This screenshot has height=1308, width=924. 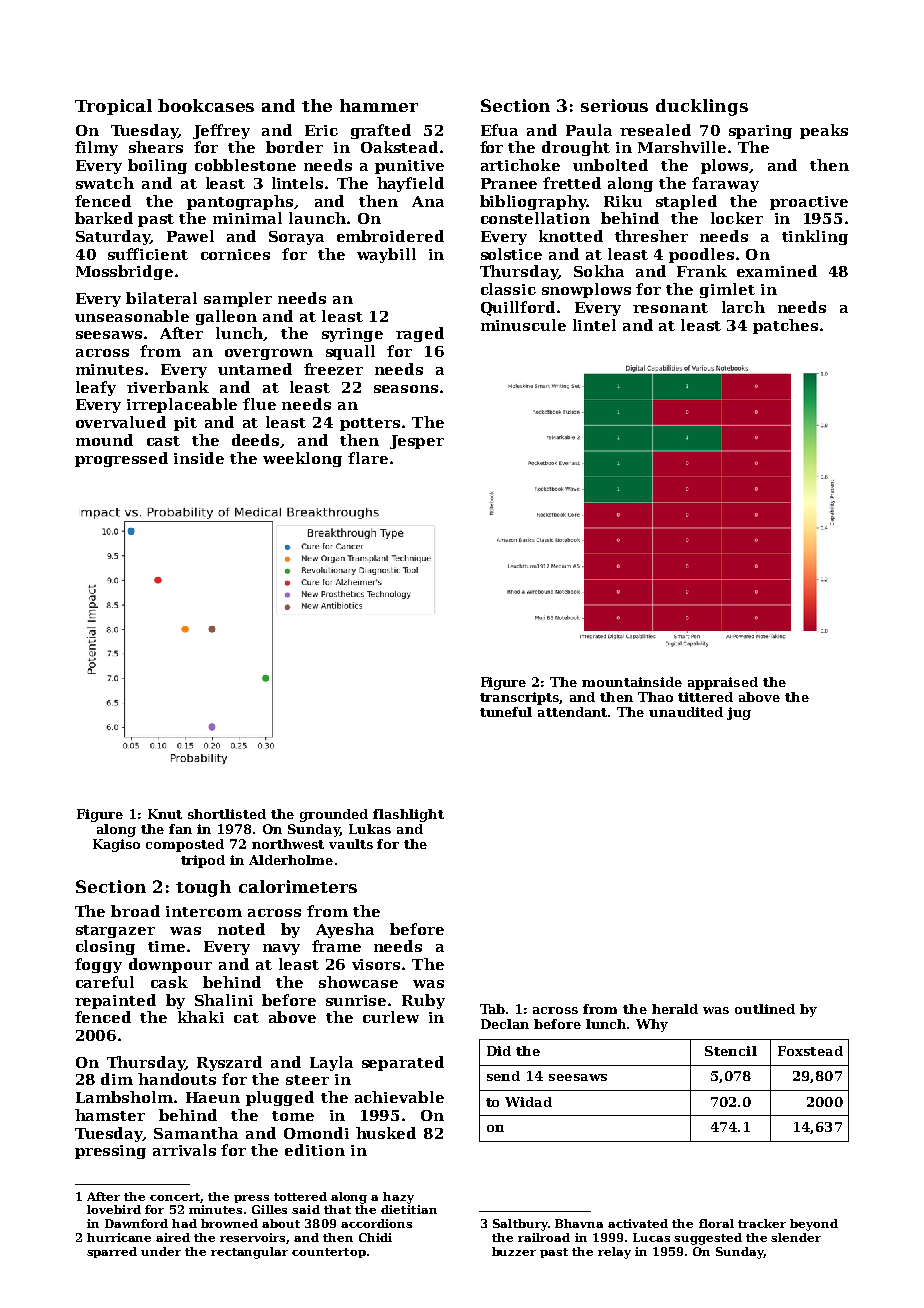 I want to click on transcripts, so click(x=520, y=698).
